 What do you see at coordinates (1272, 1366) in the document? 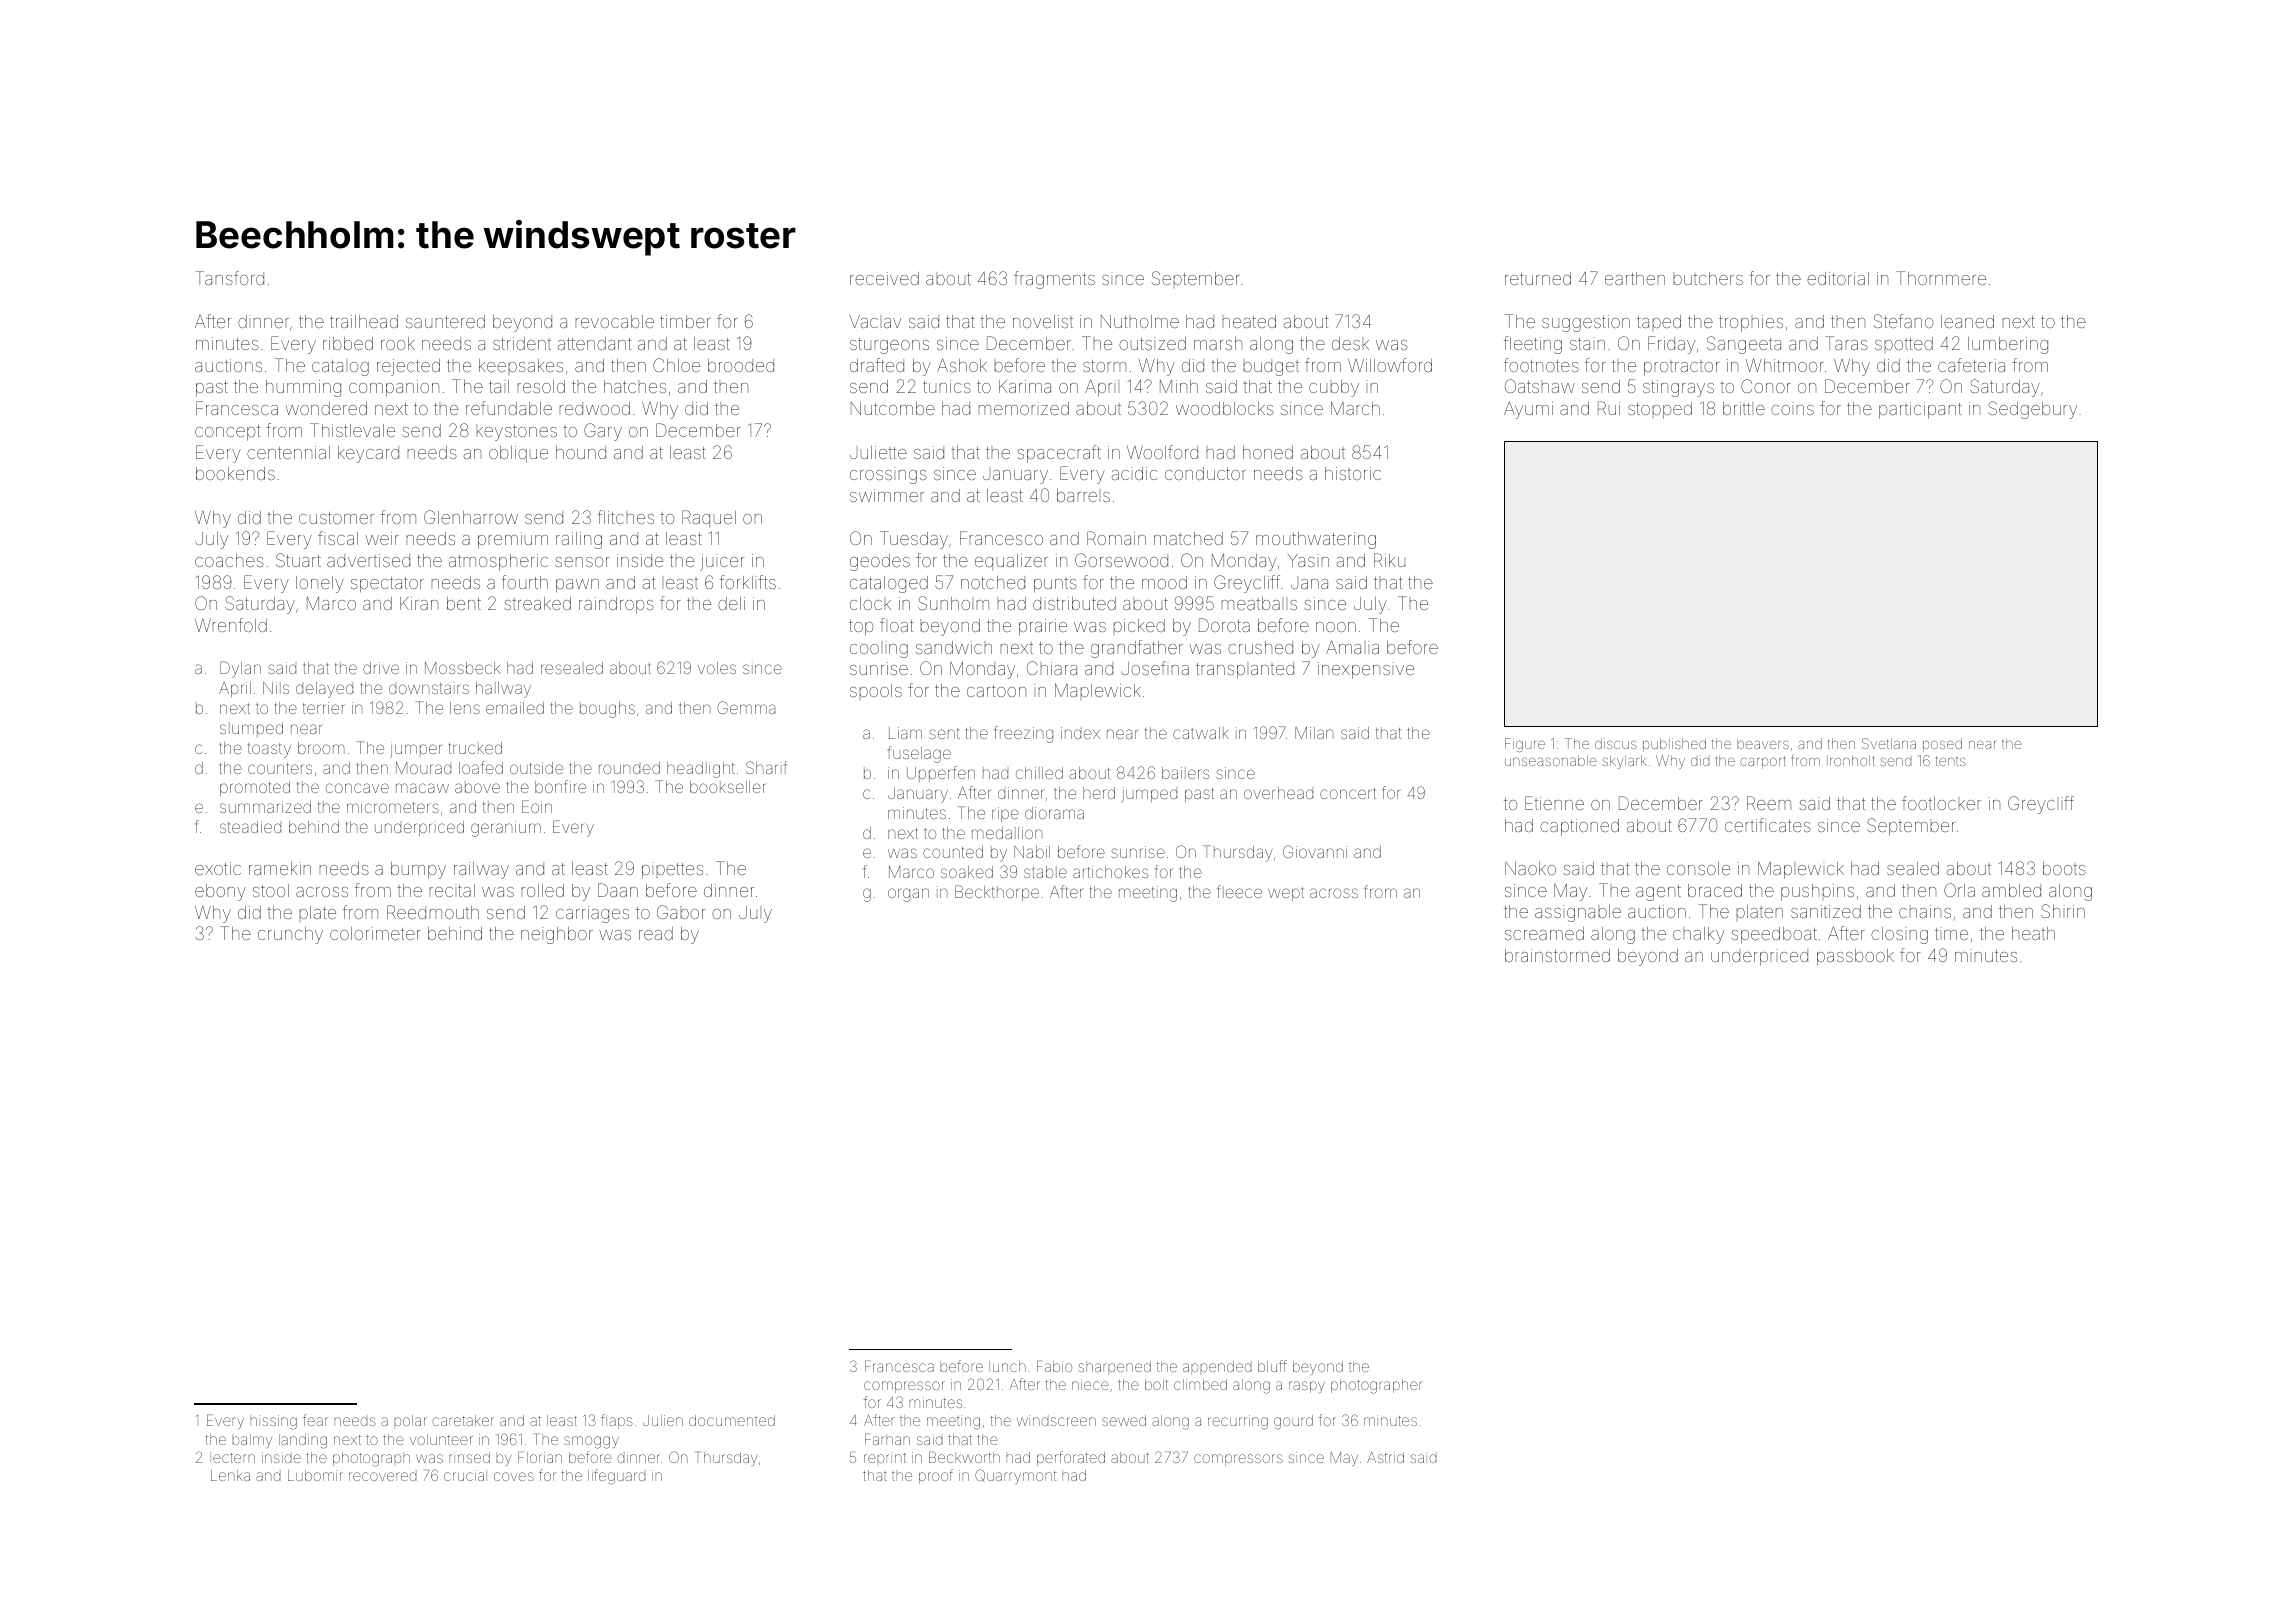
I see `bluff` at bounding box center [1272, 1366].
